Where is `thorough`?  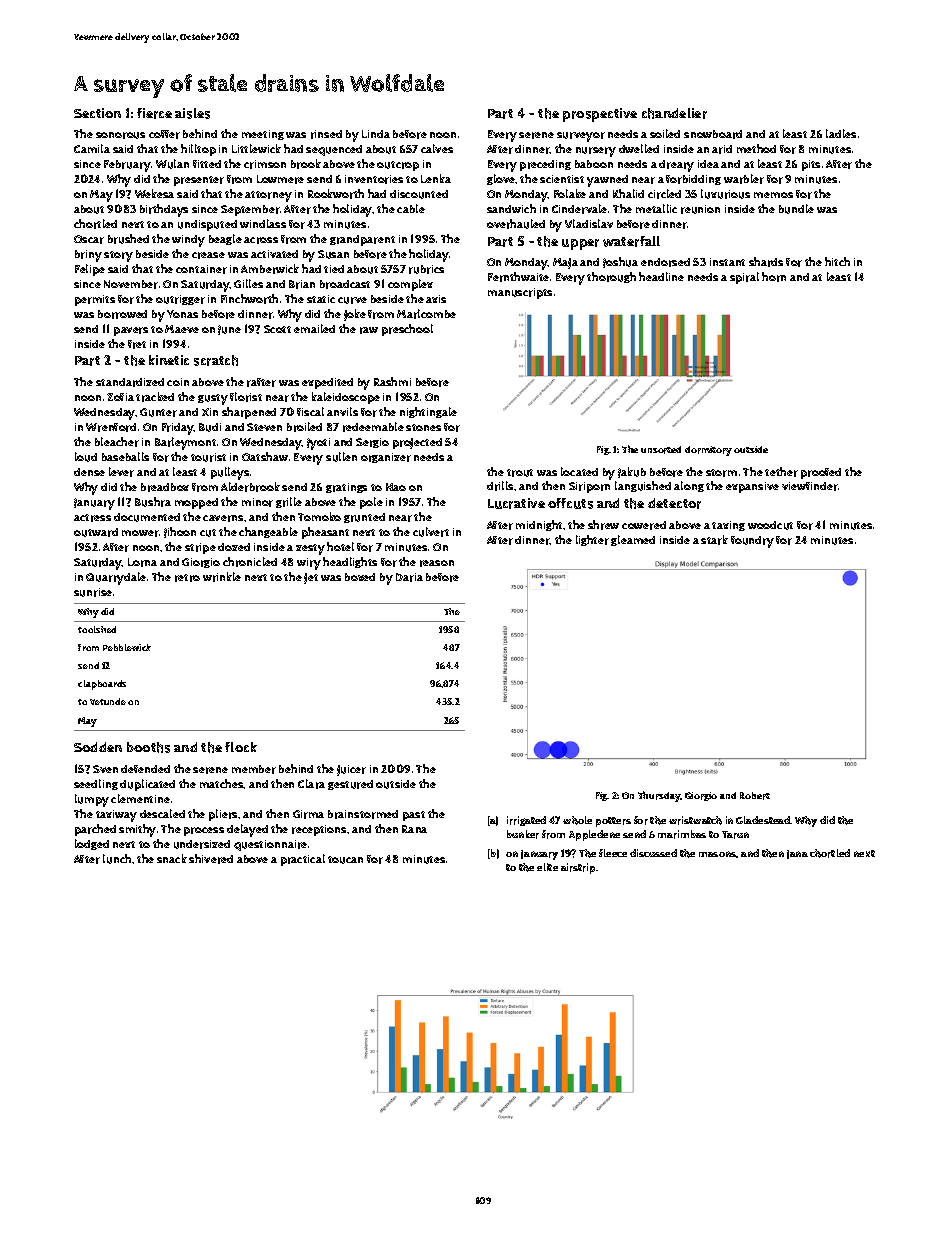 thorough is located at coordinates (611, 277).
